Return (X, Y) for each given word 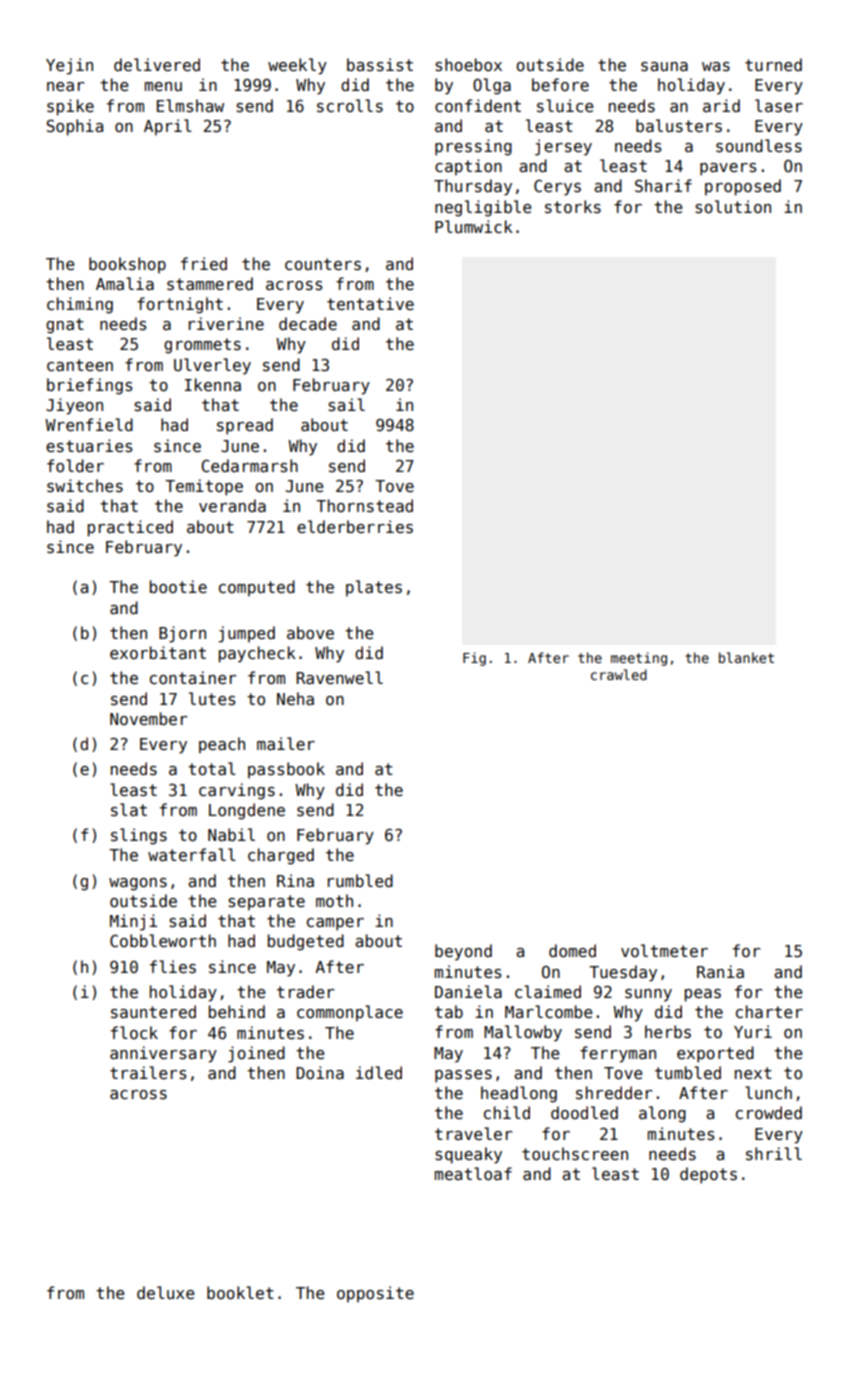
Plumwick (474, 226)
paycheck (257, 654)
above (310, 632)
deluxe (165, 1292)
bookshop (127, 265)
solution (733, 207)
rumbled (360, 880)
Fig (474, 659)
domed (572, 950)
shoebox (468, 65)
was (716, 66)
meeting (639, 659)
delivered (157, 64)
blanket (746, 657)
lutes (212, 699)
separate (266, 903)
